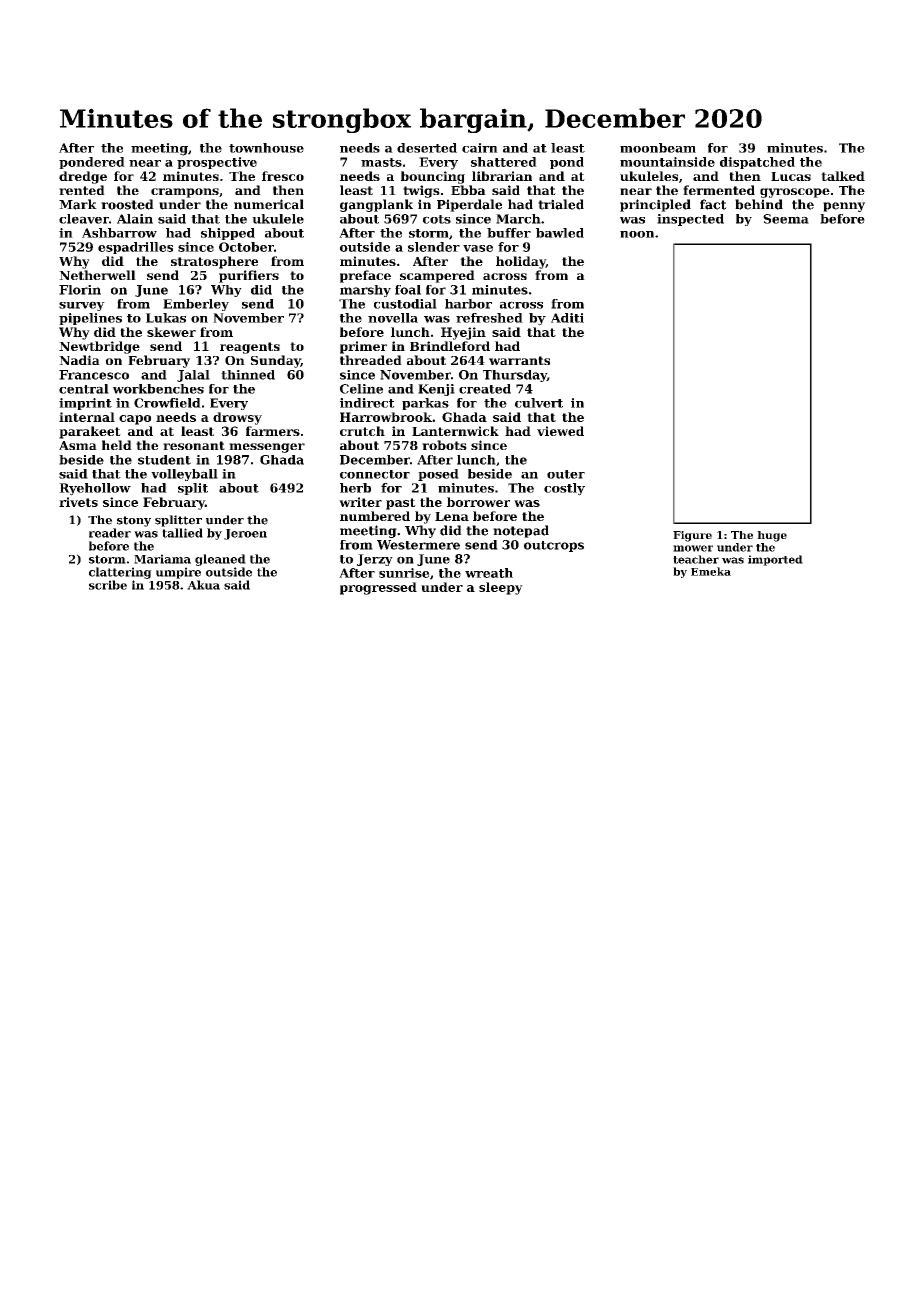 The image size is (924, 1308). Describe the element at coordinates (468, 304) in the screenshot. I see `harbor` at that location.
